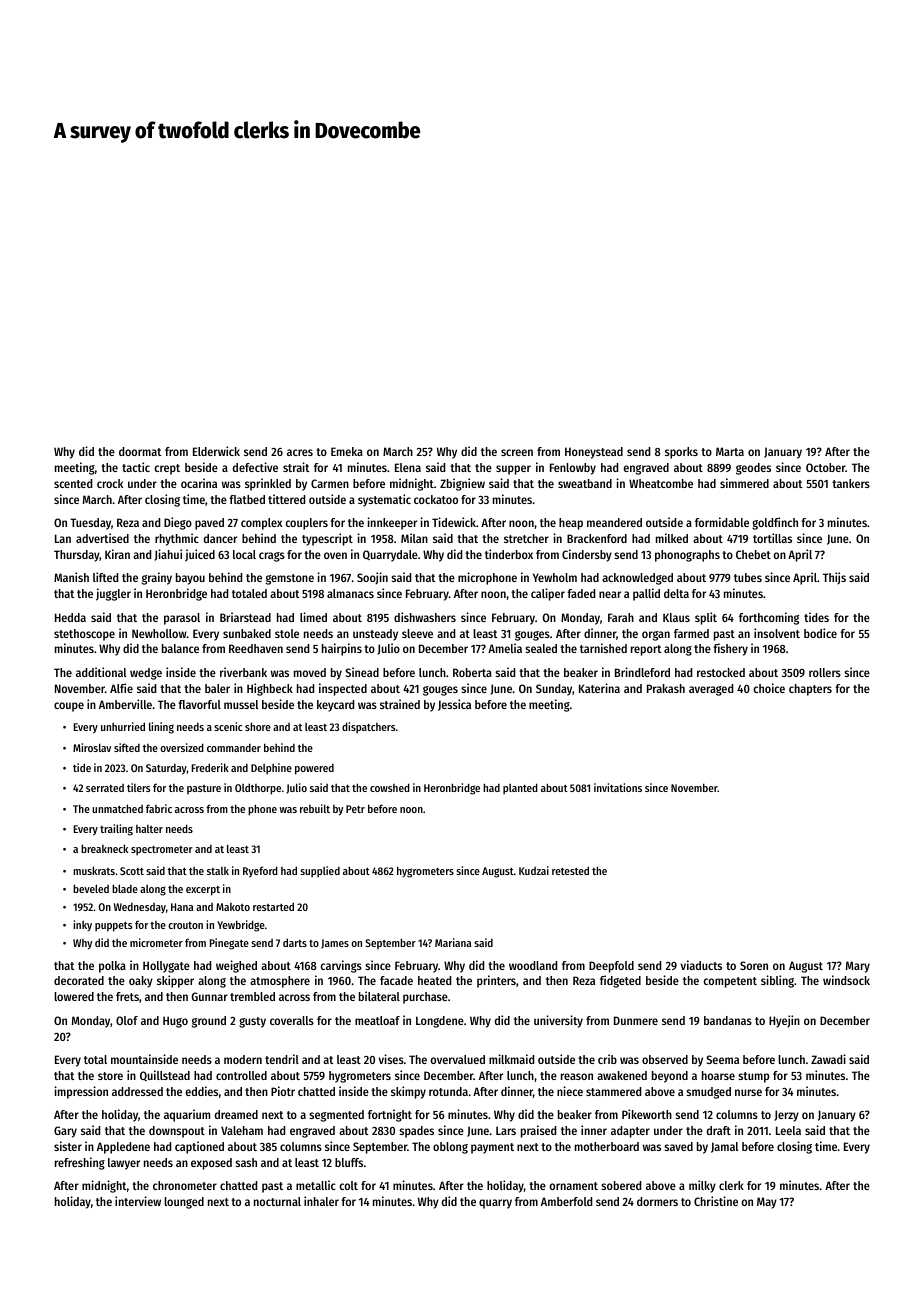  I want to click on chapters, so click(810, 690).
